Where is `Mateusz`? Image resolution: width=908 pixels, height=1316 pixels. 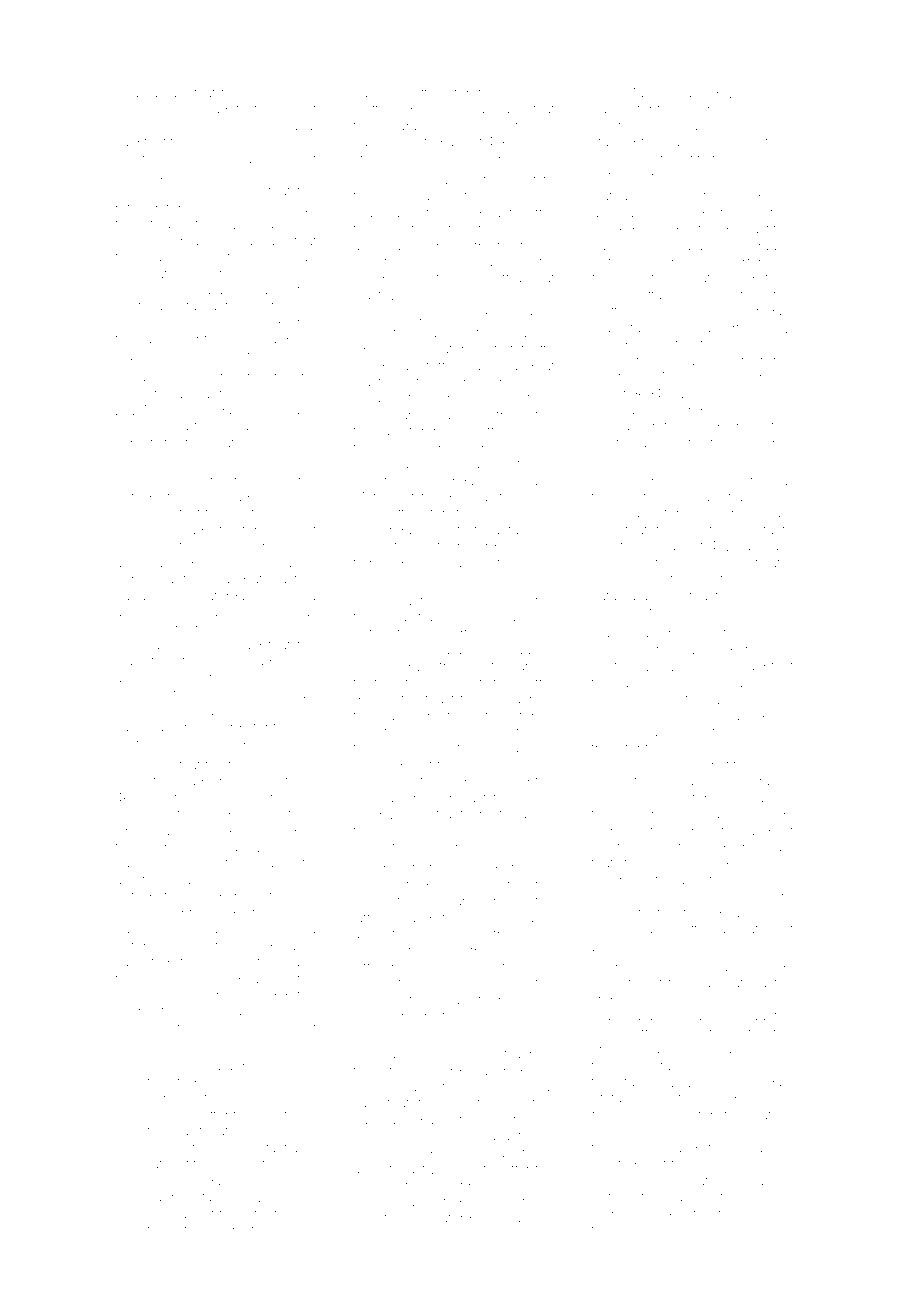 Mateusz is located at coordinates (379, 497).
